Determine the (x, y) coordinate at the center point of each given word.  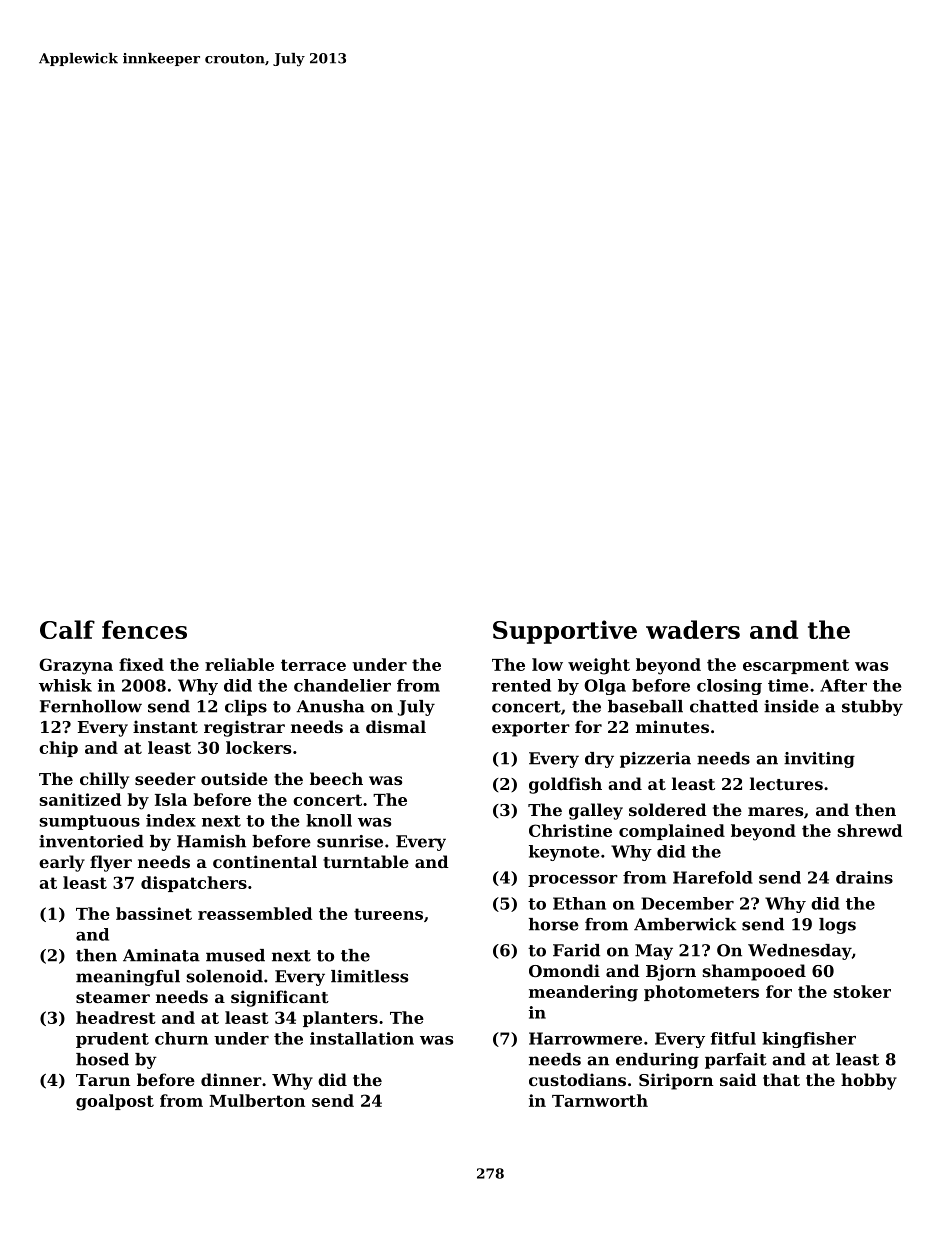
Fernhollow (91, 706)
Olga (605, 687)
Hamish (211, 841)
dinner (231, 1079)
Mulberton (257, 1100)
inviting (819, 760)
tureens (388, 914)
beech (336, 778)
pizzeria (655, 760)
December (687, 903)
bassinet (154, 913)
